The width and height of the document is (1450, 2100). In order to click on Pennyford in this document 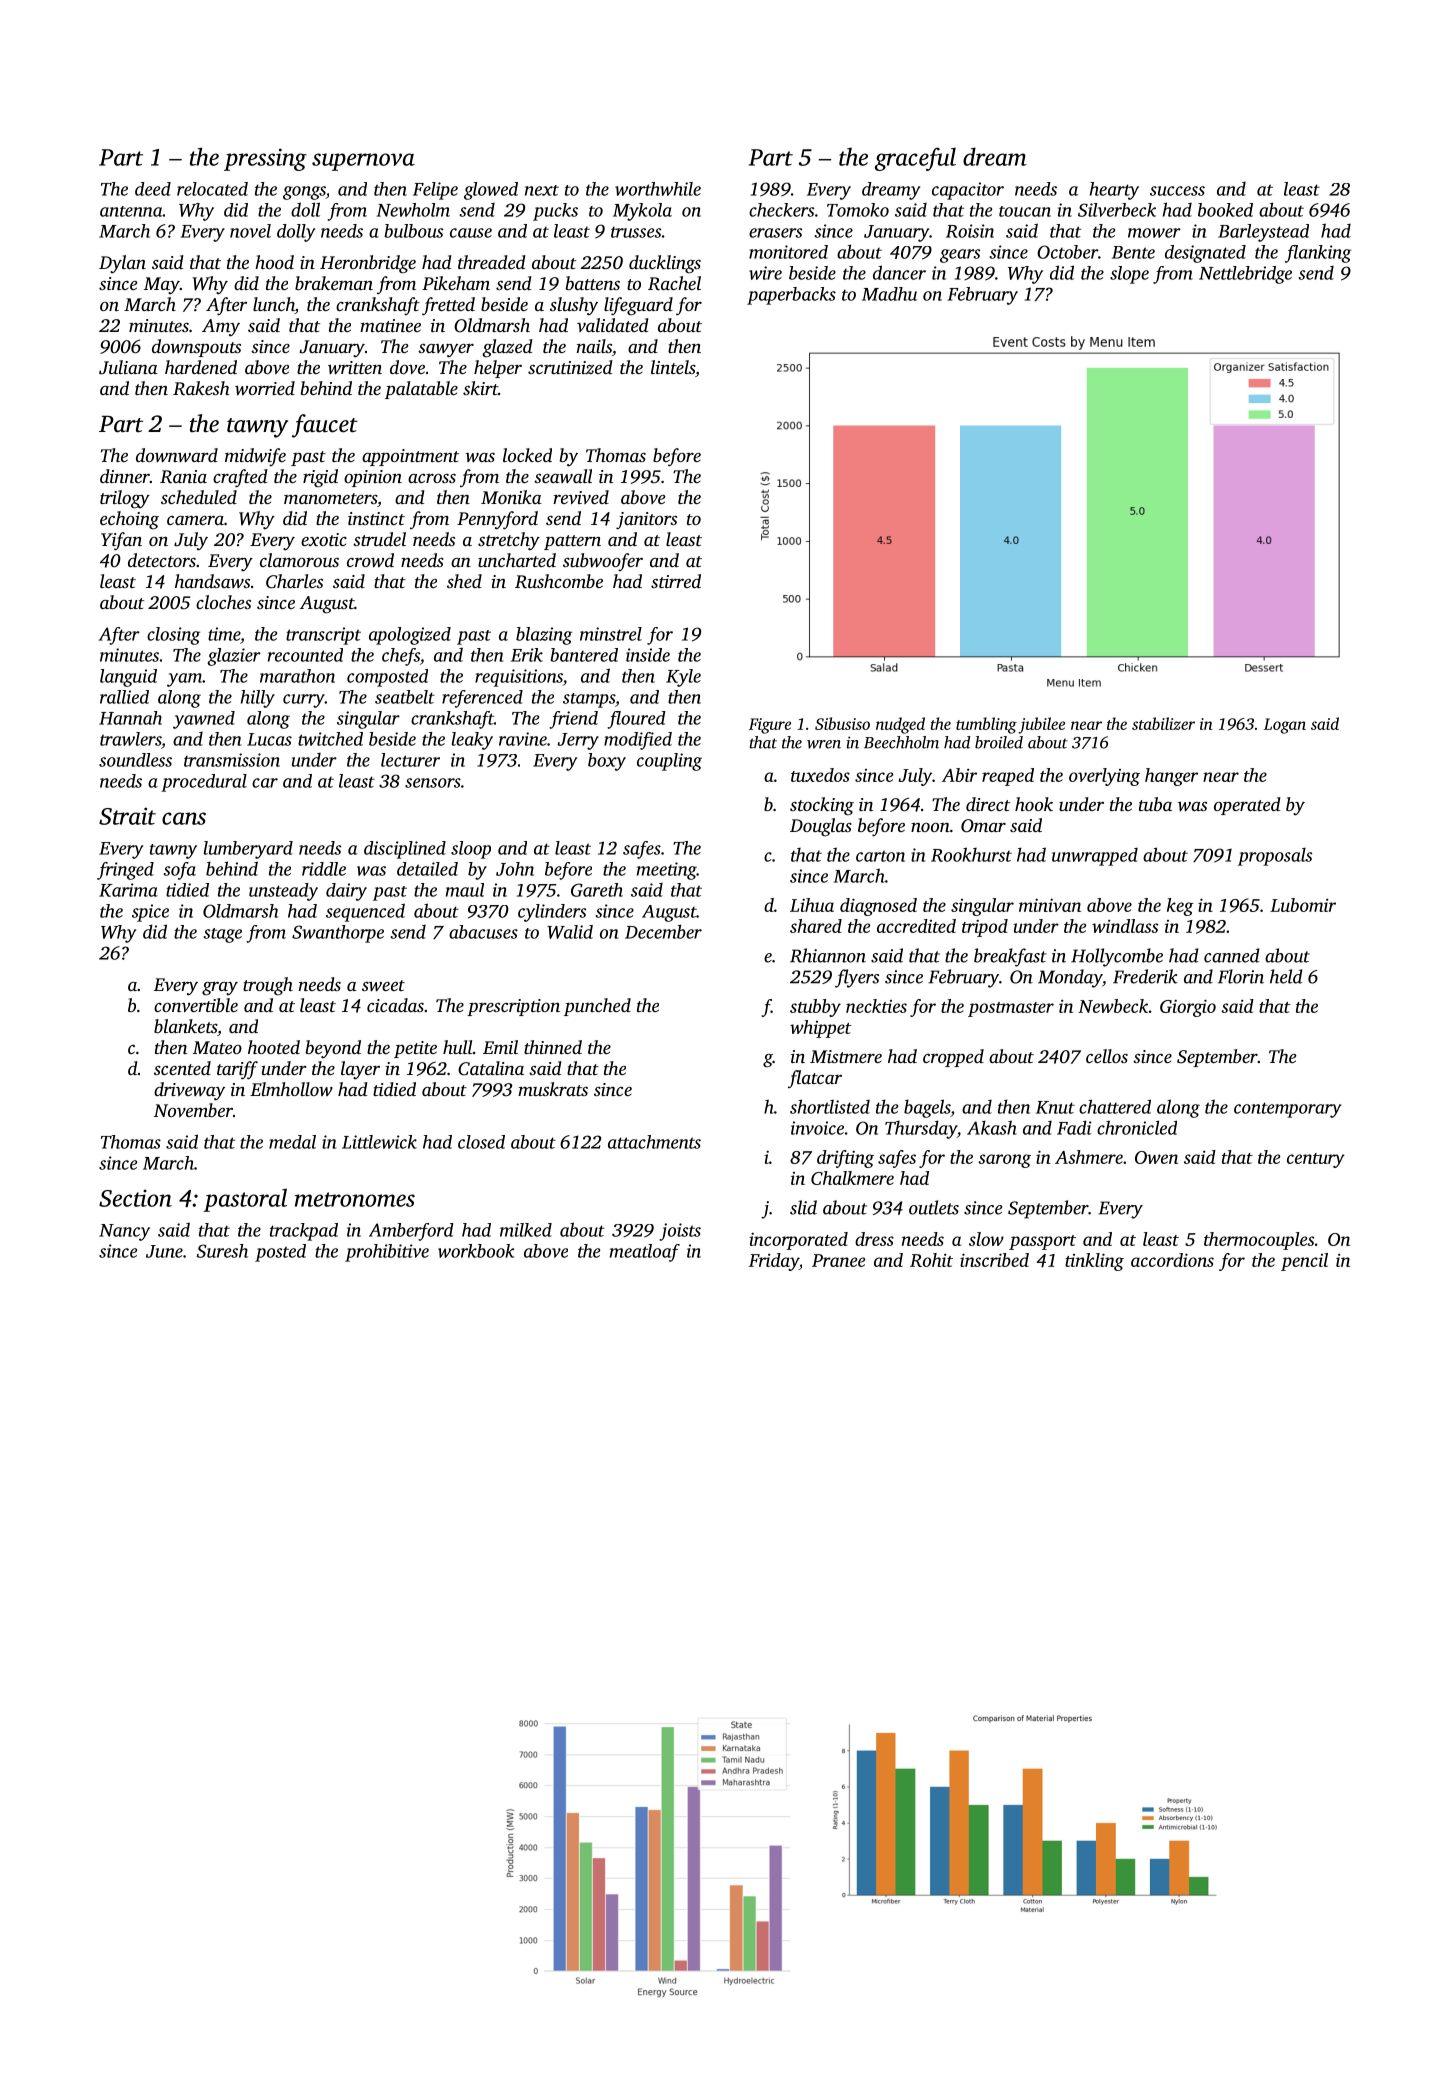, I will do `click(497, 520)`.
